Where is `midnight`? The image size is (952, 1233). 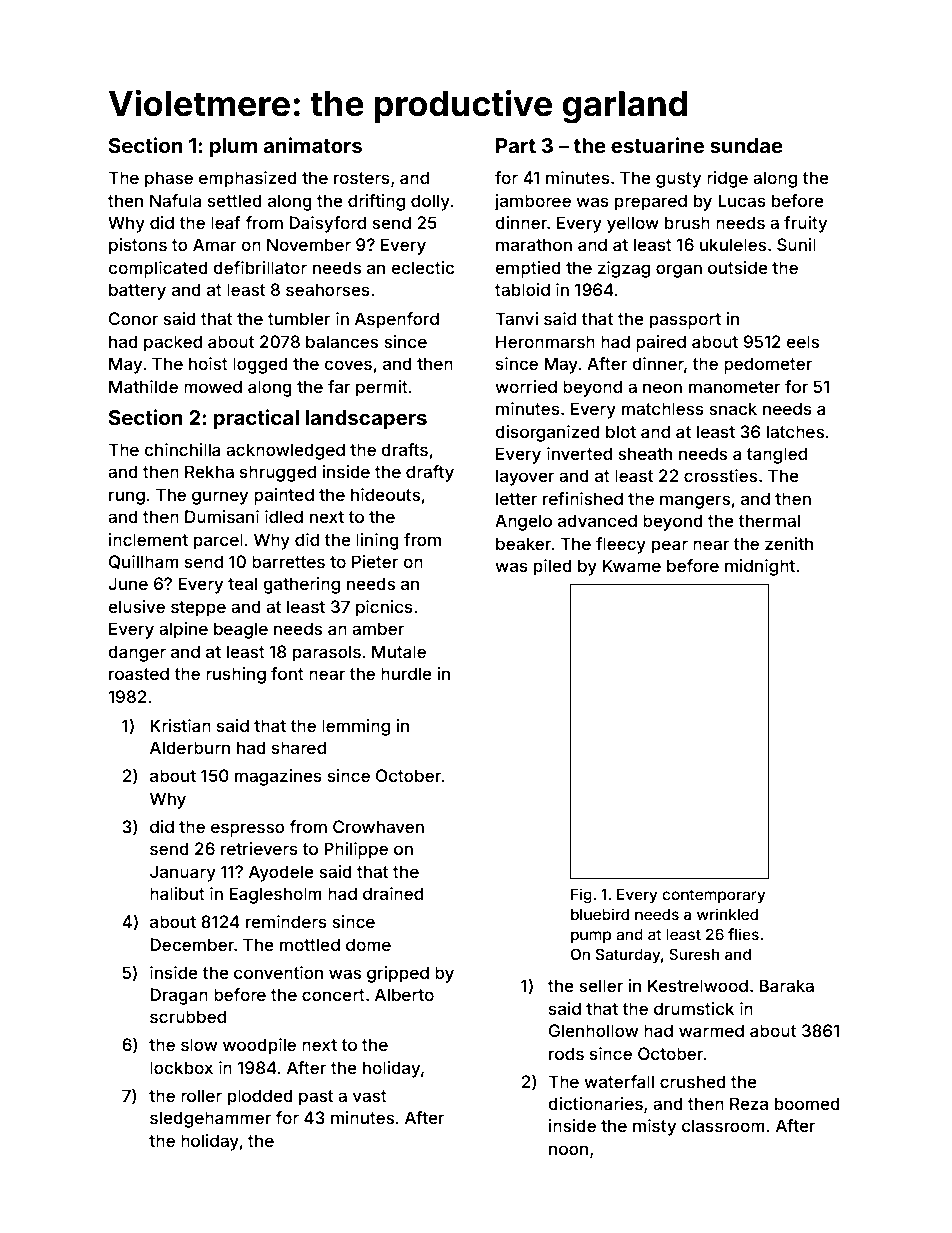
midnight is located at coordinates (760, 567).
